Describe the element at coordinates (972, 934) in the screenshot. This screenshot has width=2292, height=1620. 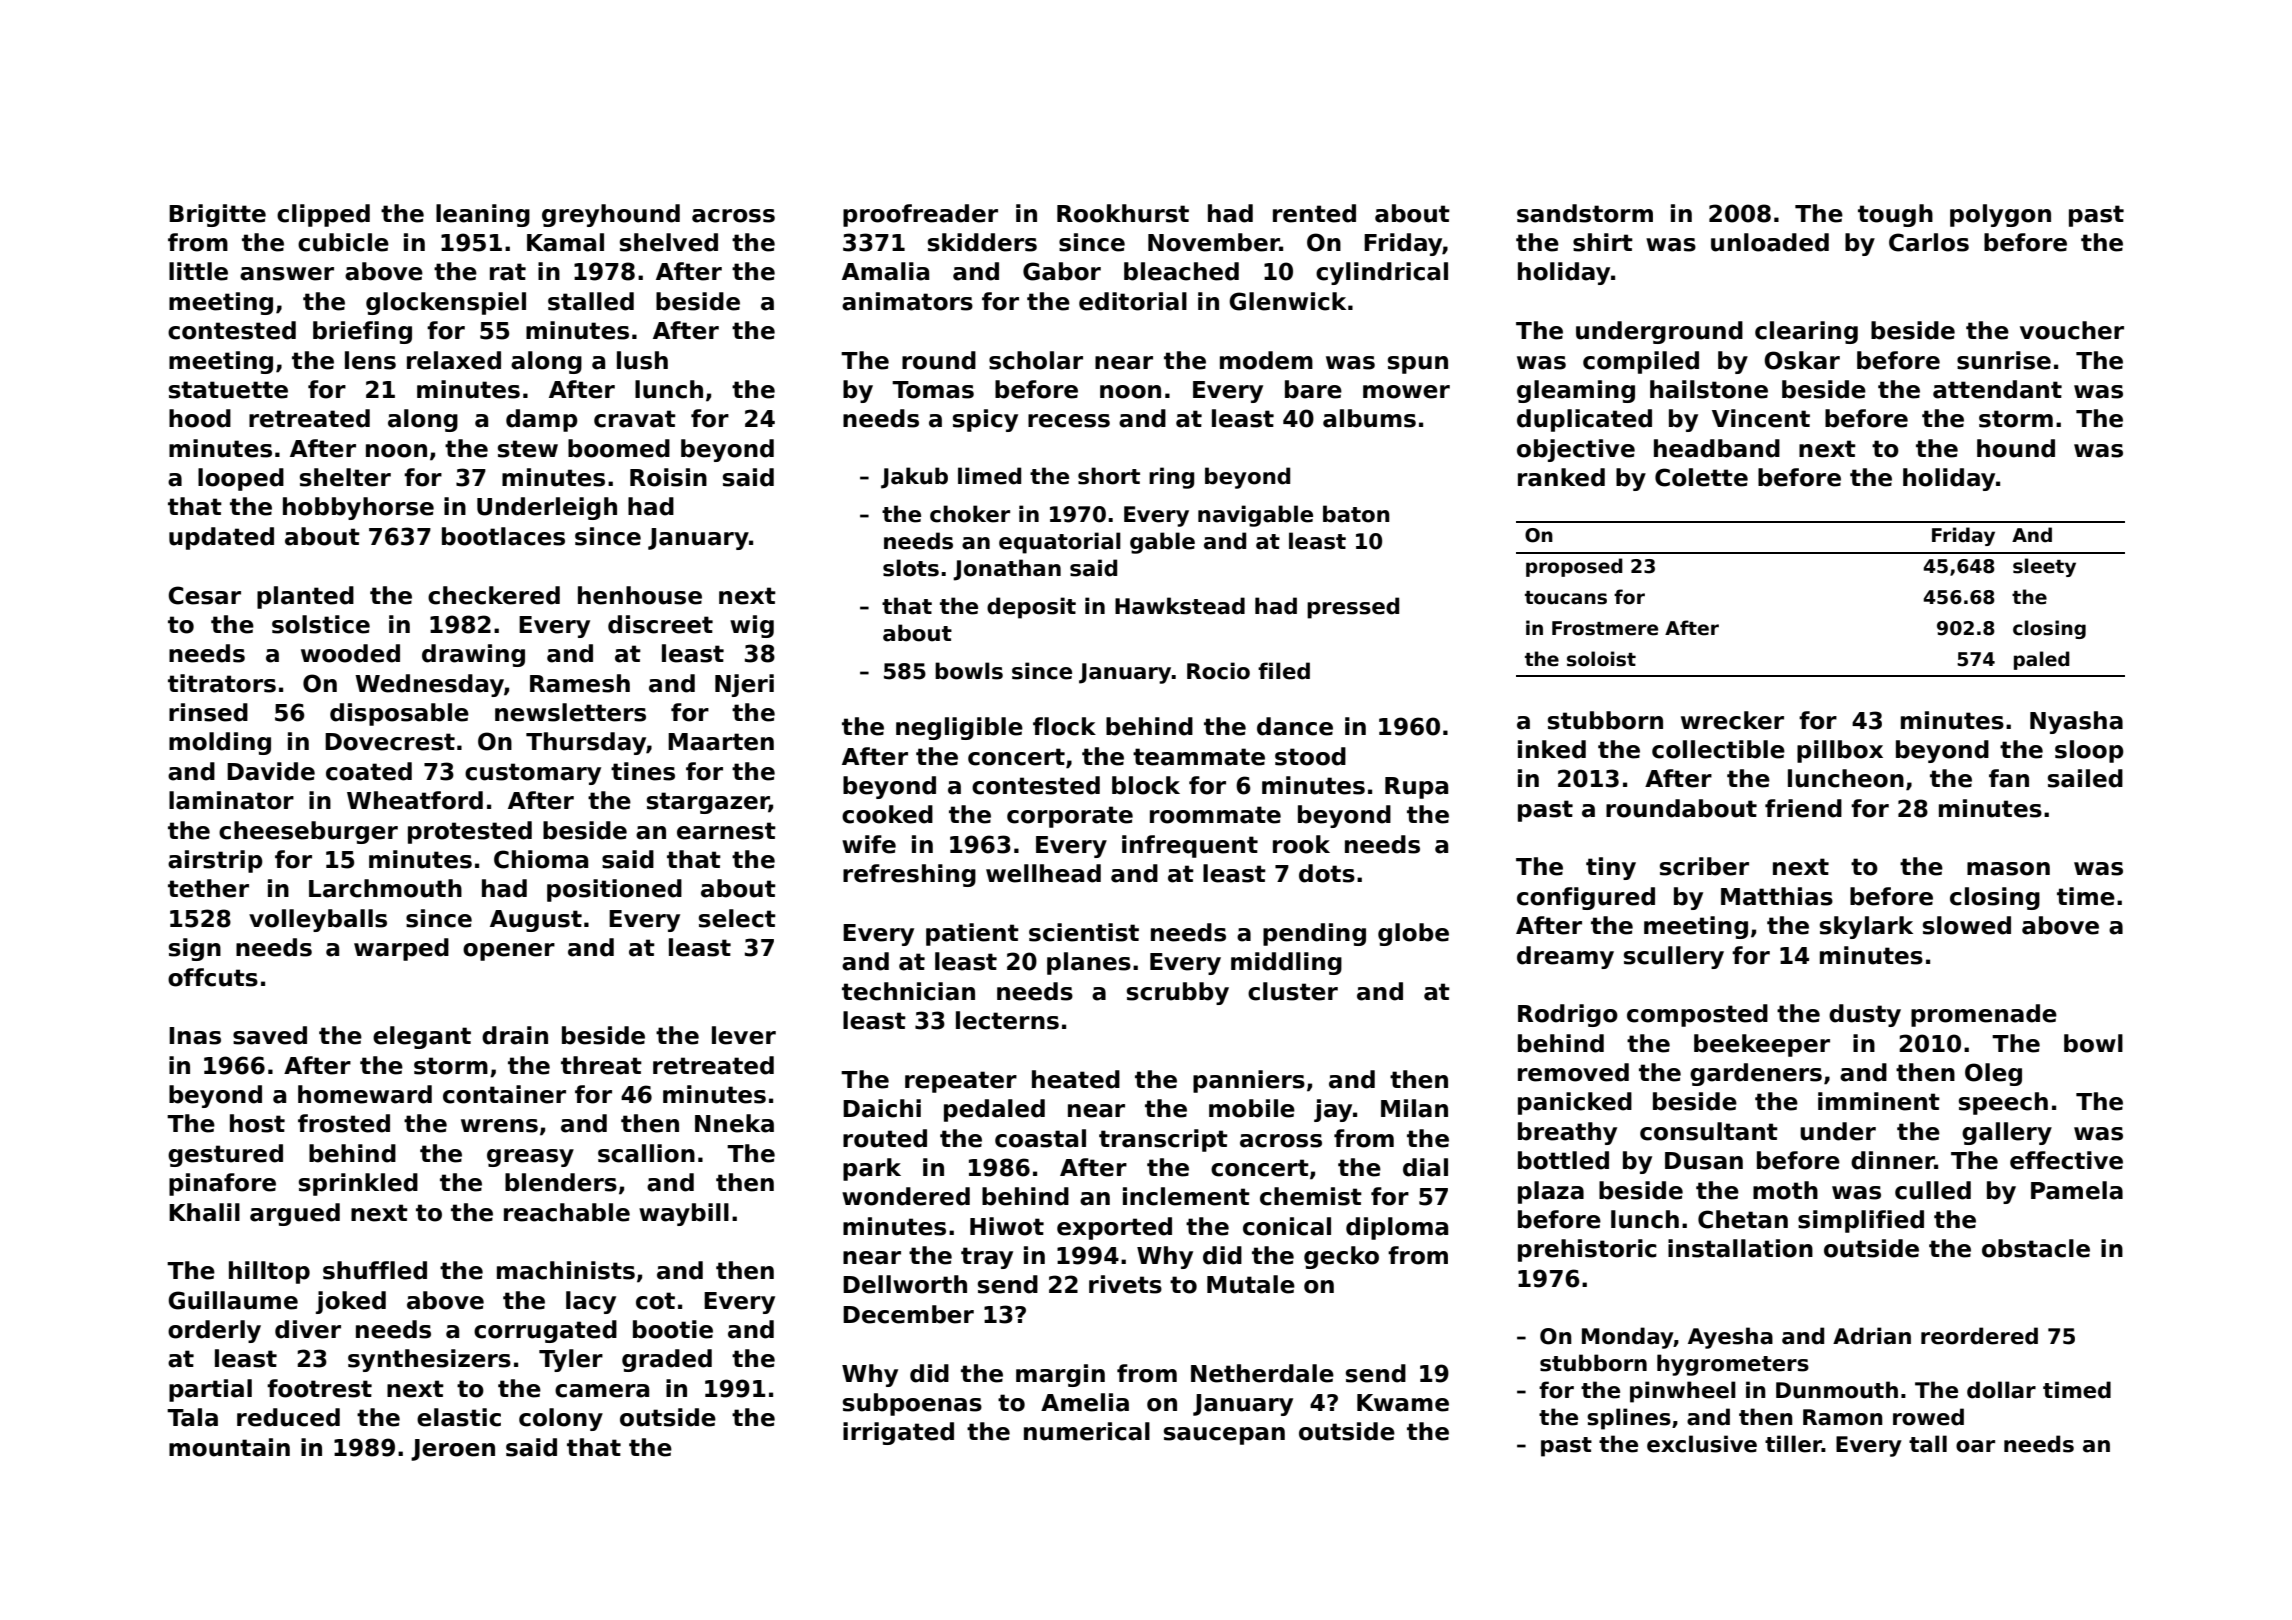
I see `patient` at that location.
